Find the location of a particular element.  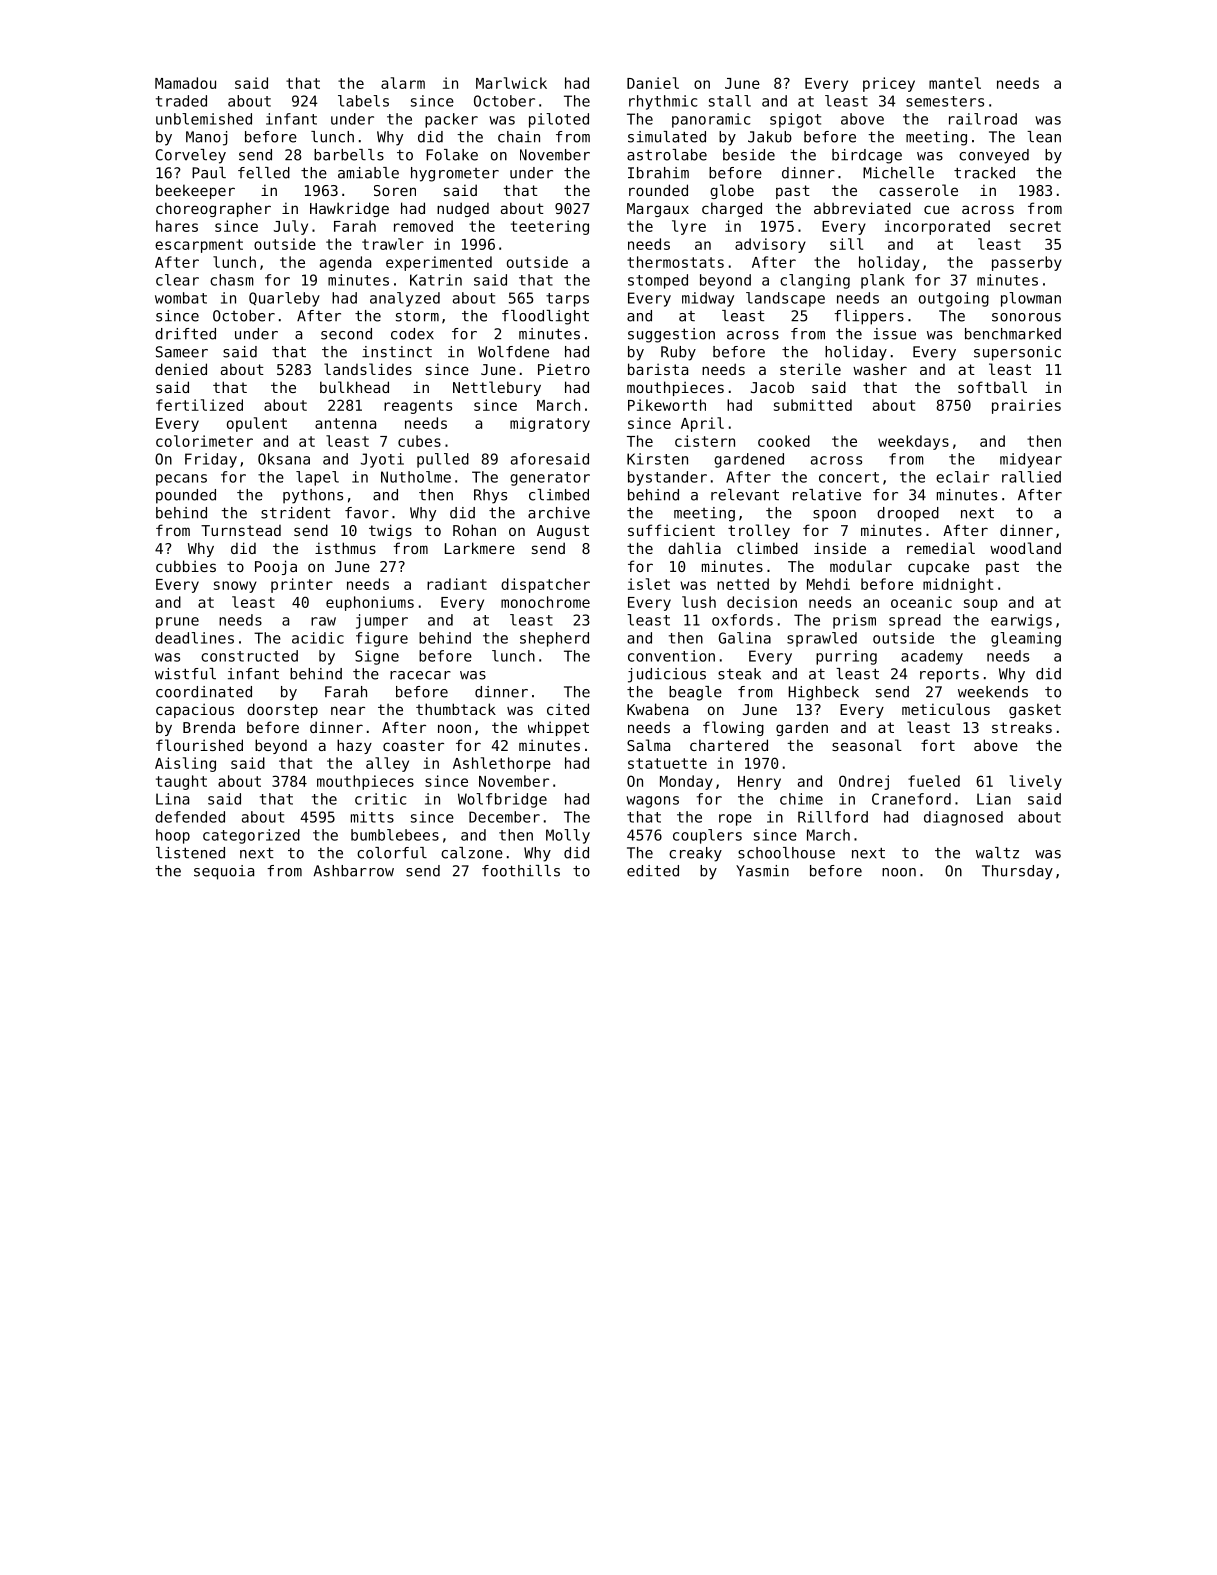

Kirsten is located at coordinates (657, 459).
